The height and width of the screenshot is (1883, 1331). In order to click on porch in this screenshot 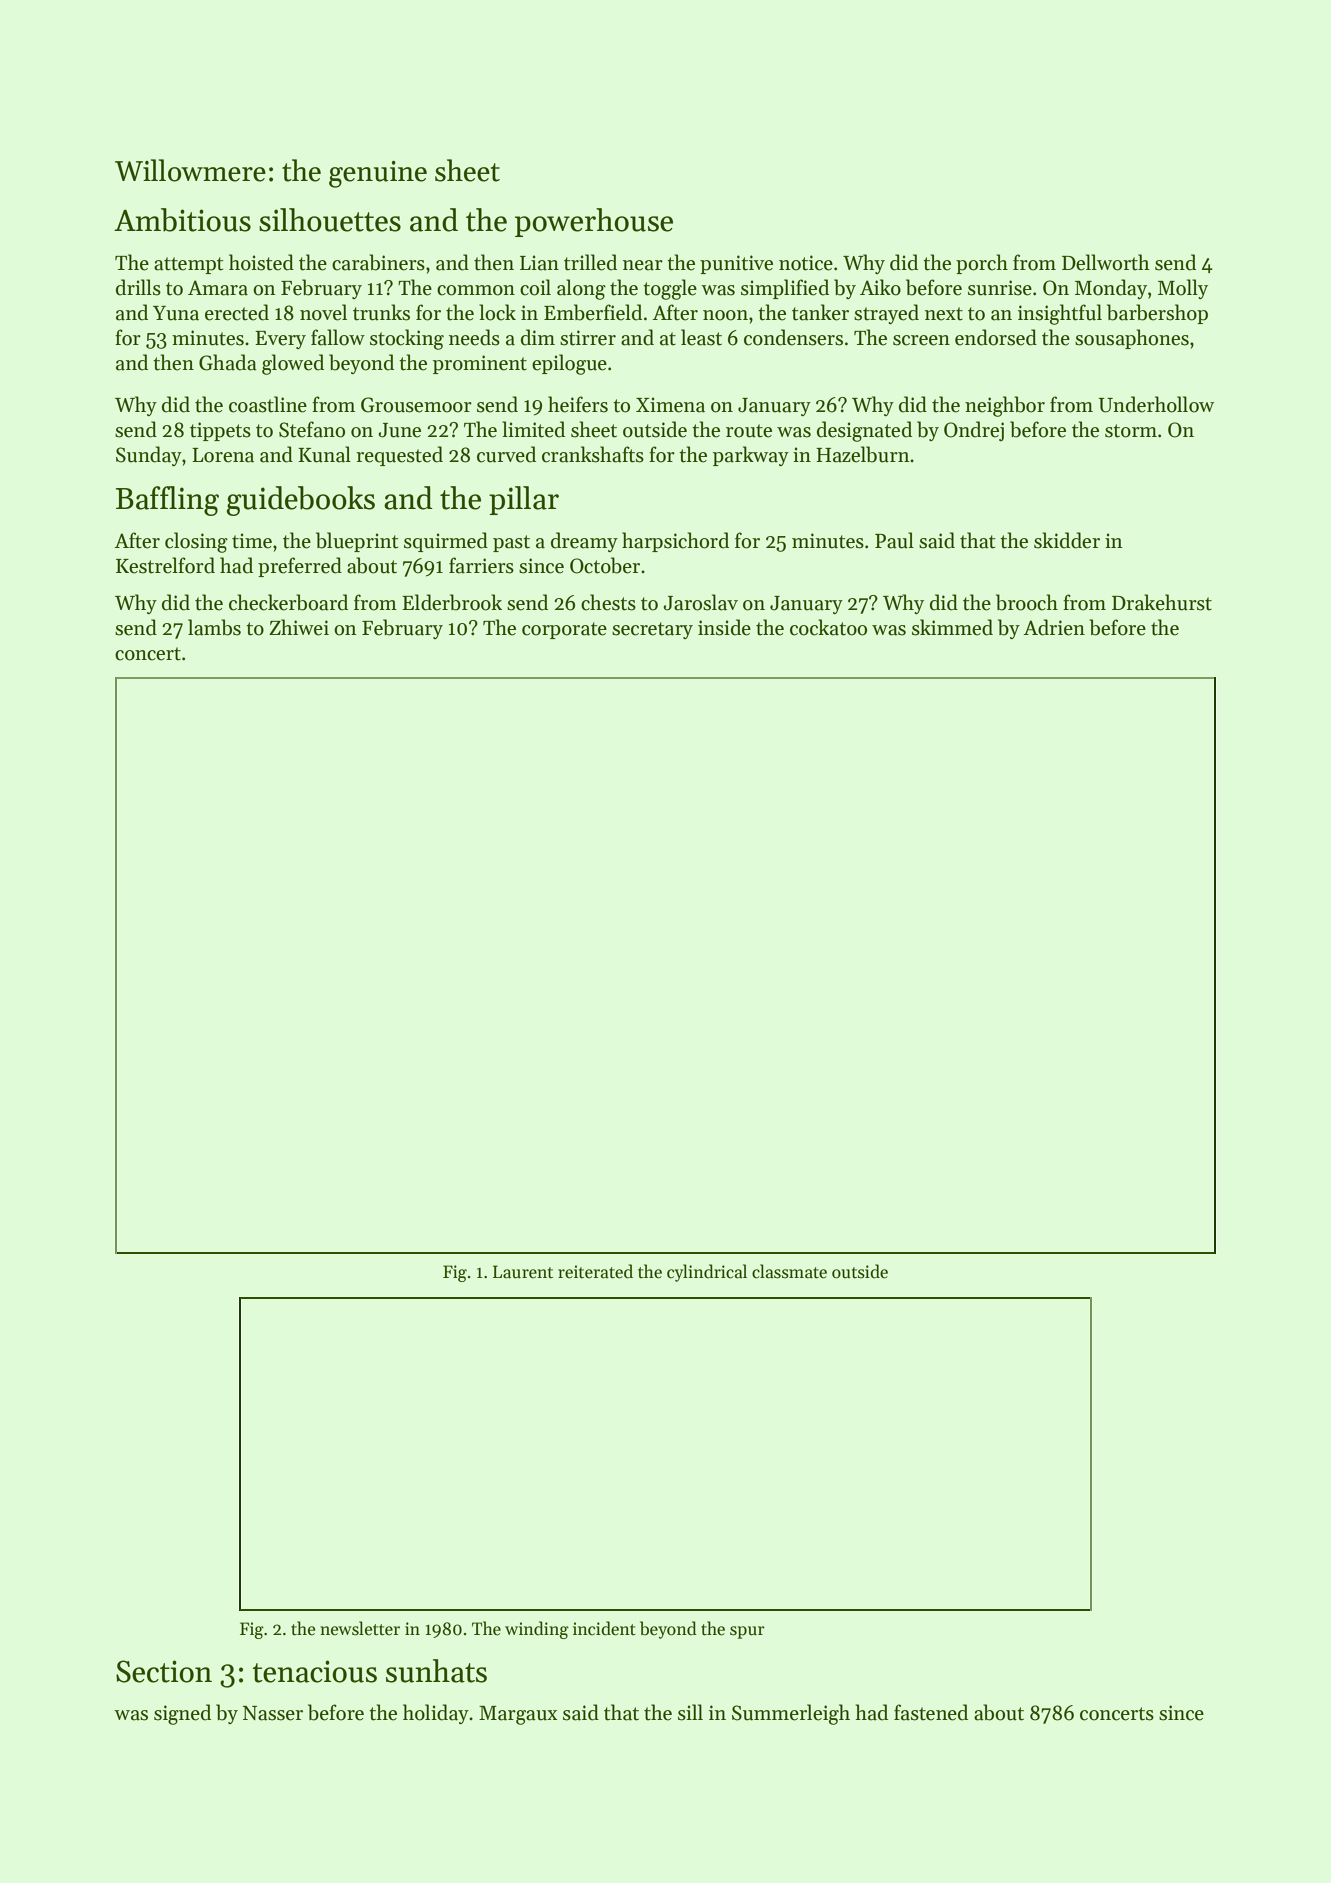, I will do `click(982, 264)`.
